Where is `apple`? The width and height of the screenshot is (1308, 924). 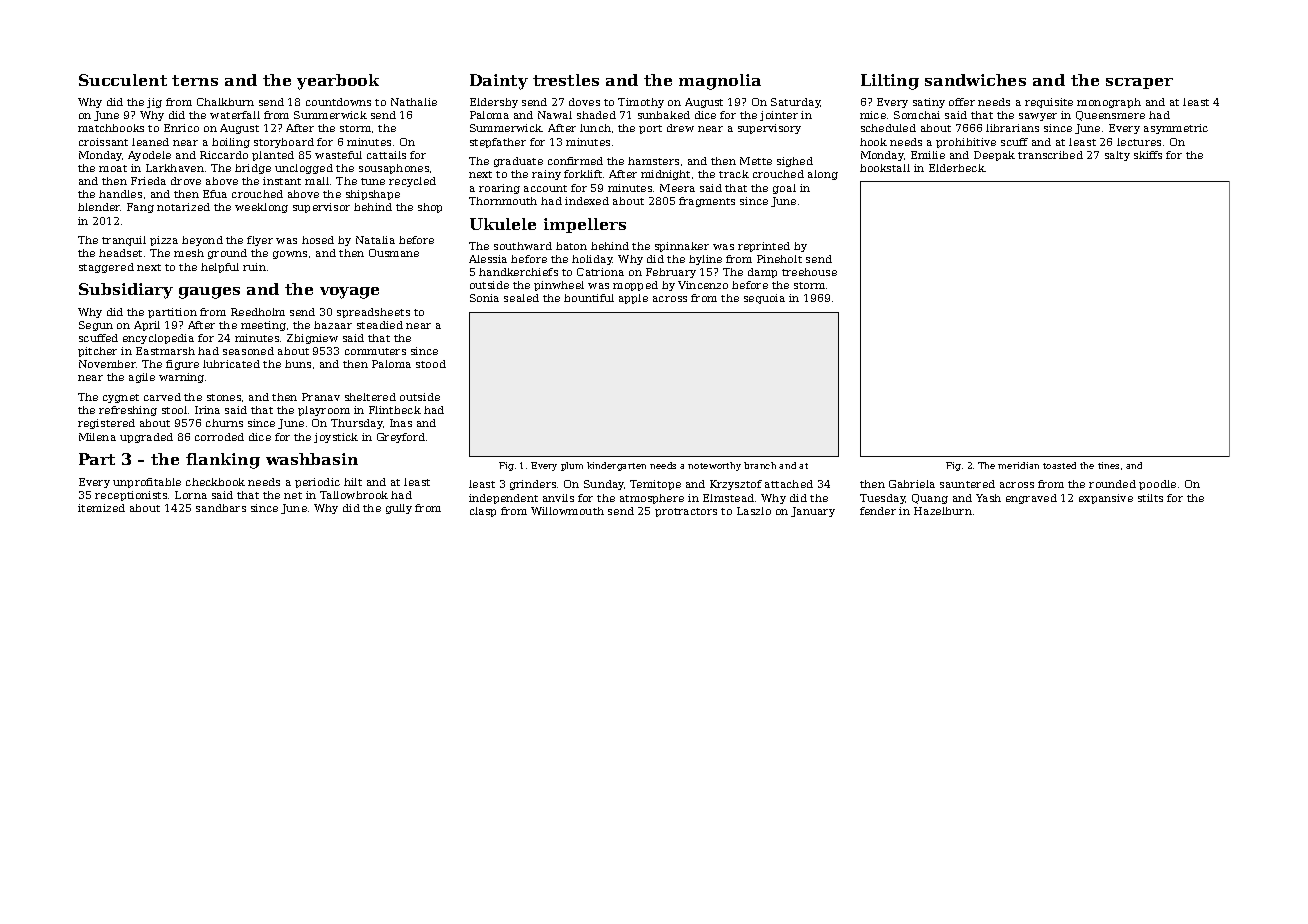 apple is located at coordinates (633, 299).
